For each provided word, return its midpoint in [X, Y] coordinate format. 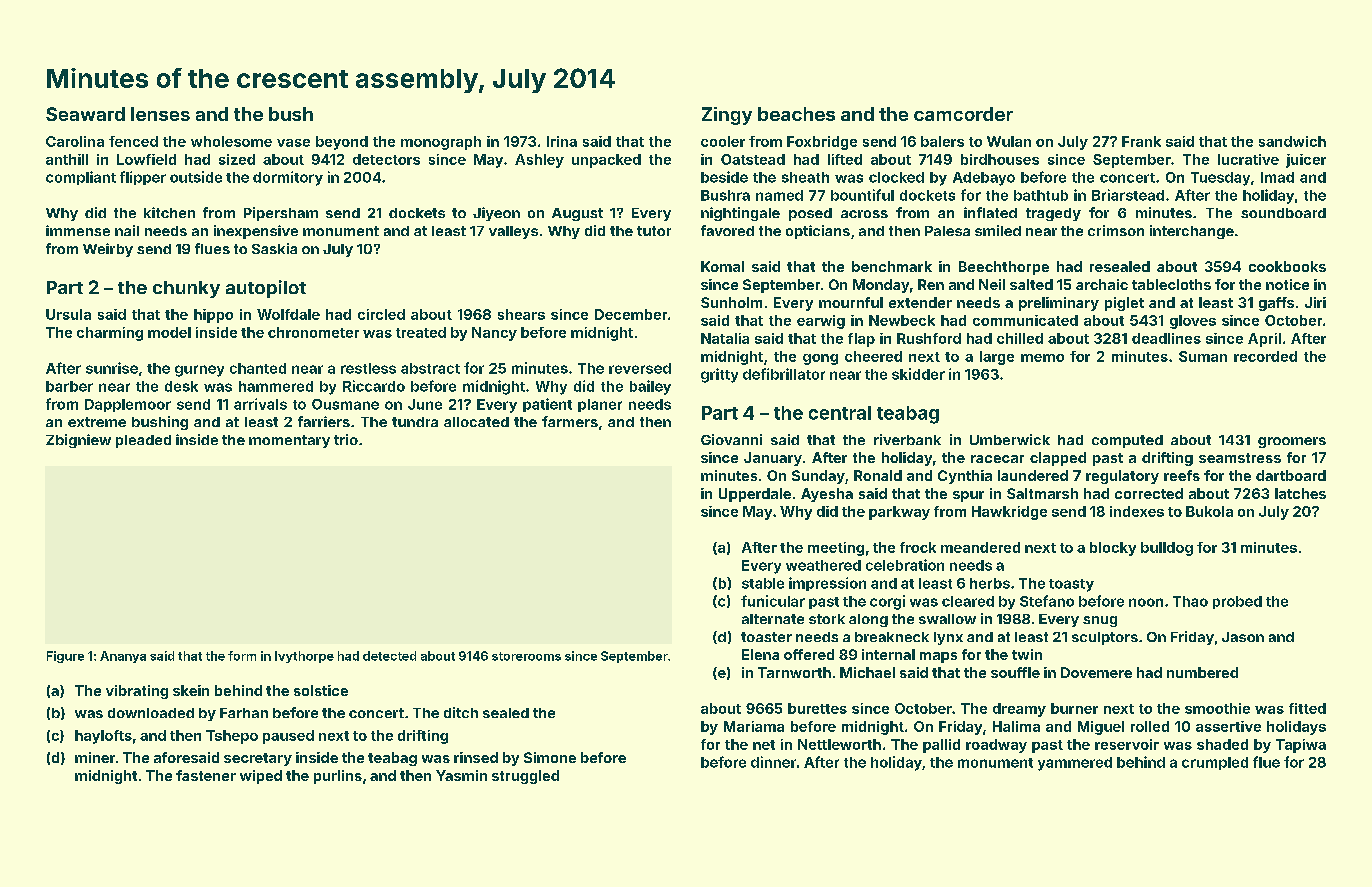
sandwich [1292, 141]
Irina [562, 141]
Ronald [878, 475]
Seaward [85, 114]
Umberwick [1010, 439]
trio [346, 439]
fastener [206, 775]
